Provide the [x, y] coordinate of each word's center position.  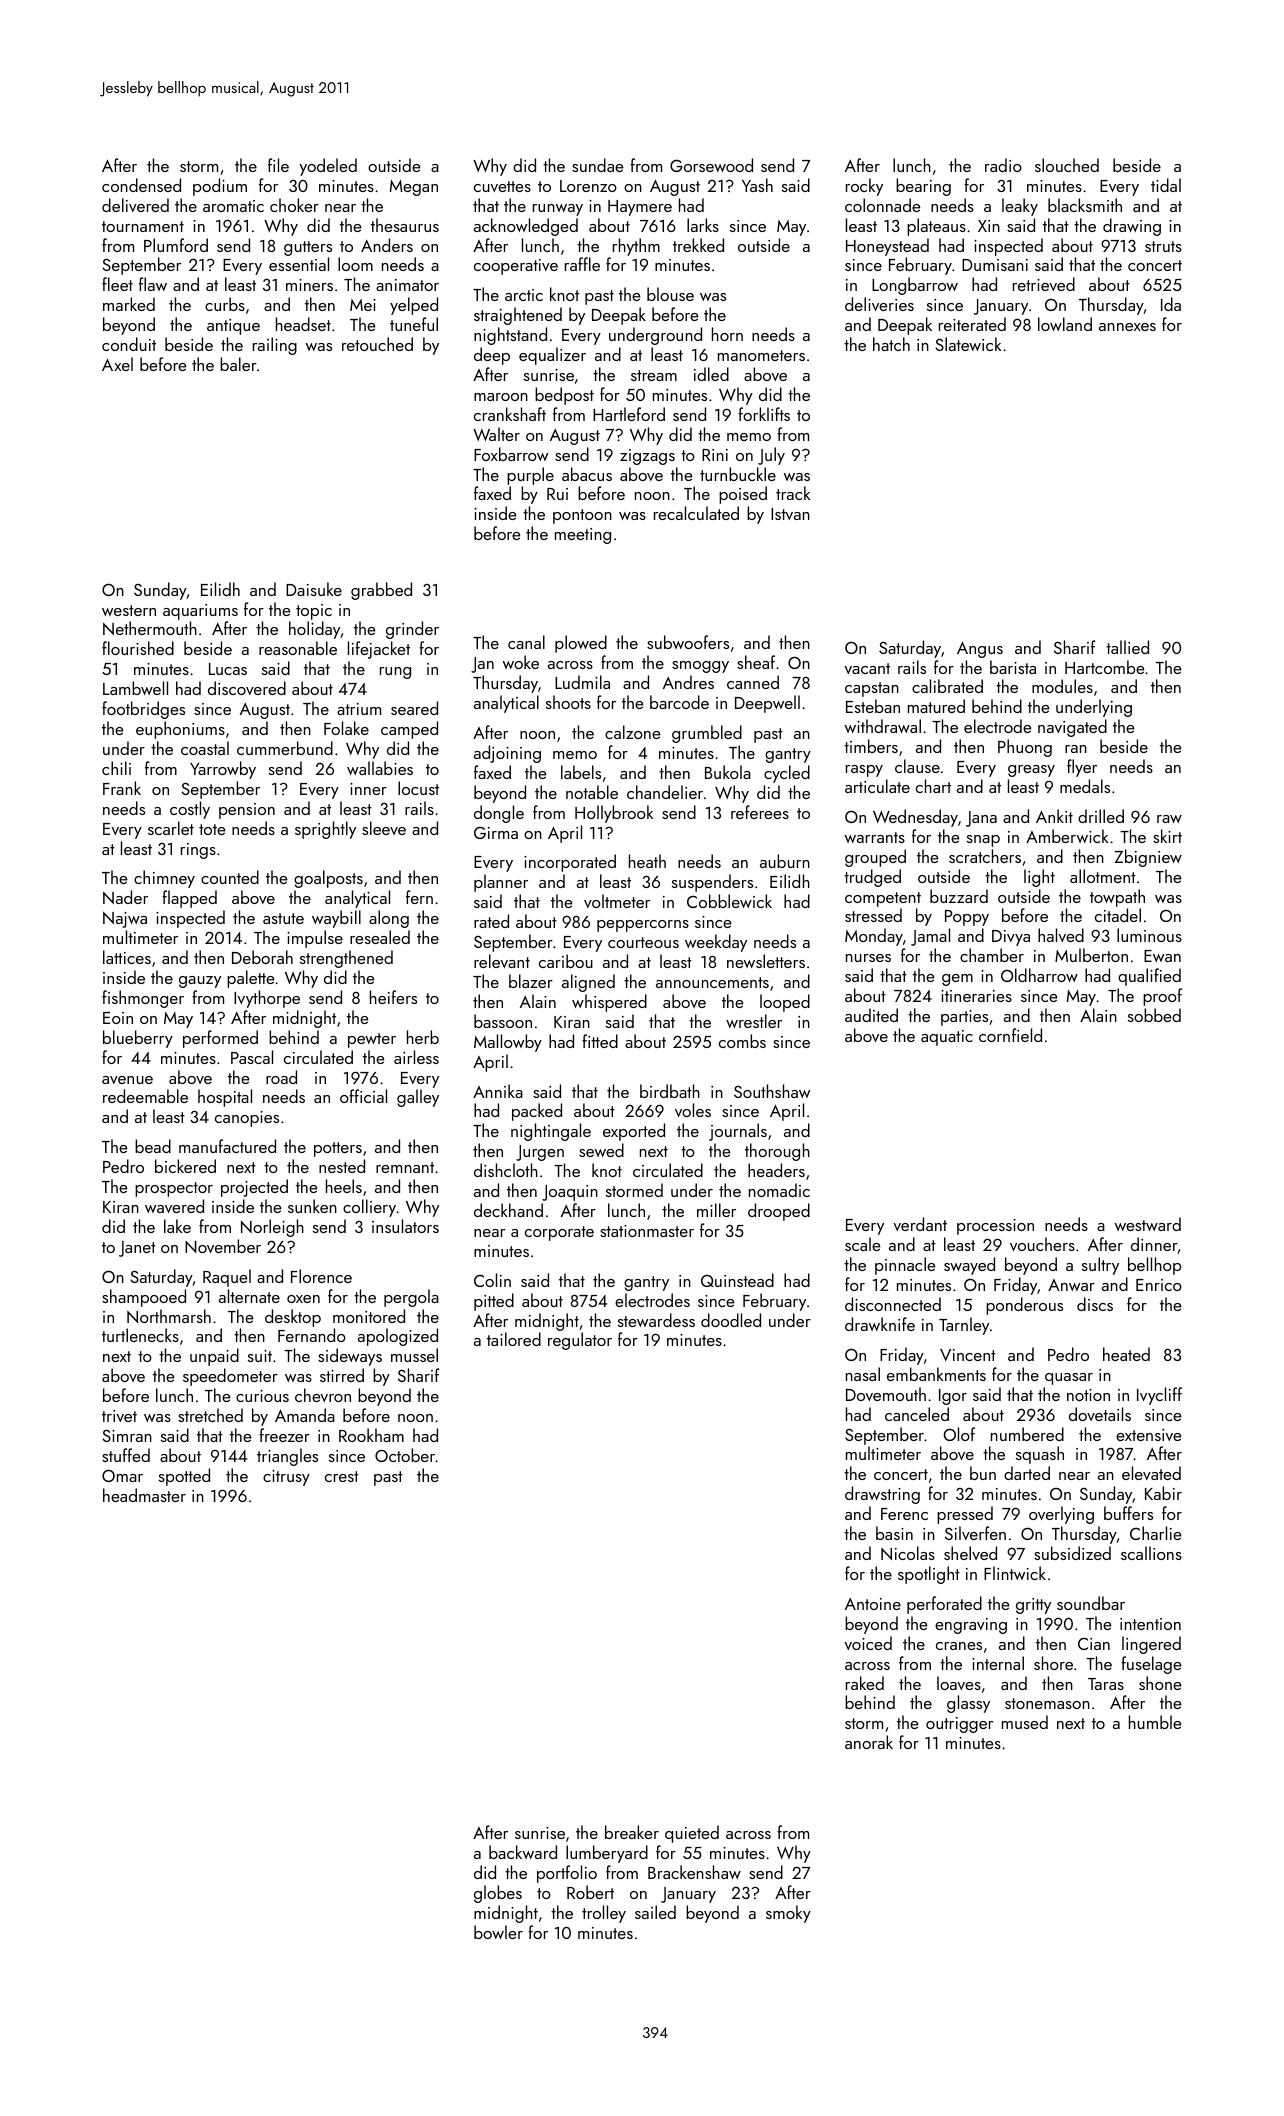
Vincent [968, 1355]
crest [342, 1476]
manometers [761, 355]
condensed [141, 185]
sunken [312, 1206]
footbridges [143, 710]
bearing [923, 187]
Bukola [728, 772]
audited [871, 1015]
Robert [590, 1892]
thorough [777, 1152]
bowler [498, 1932]
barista [1013, 667]
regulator [580, 1341]
